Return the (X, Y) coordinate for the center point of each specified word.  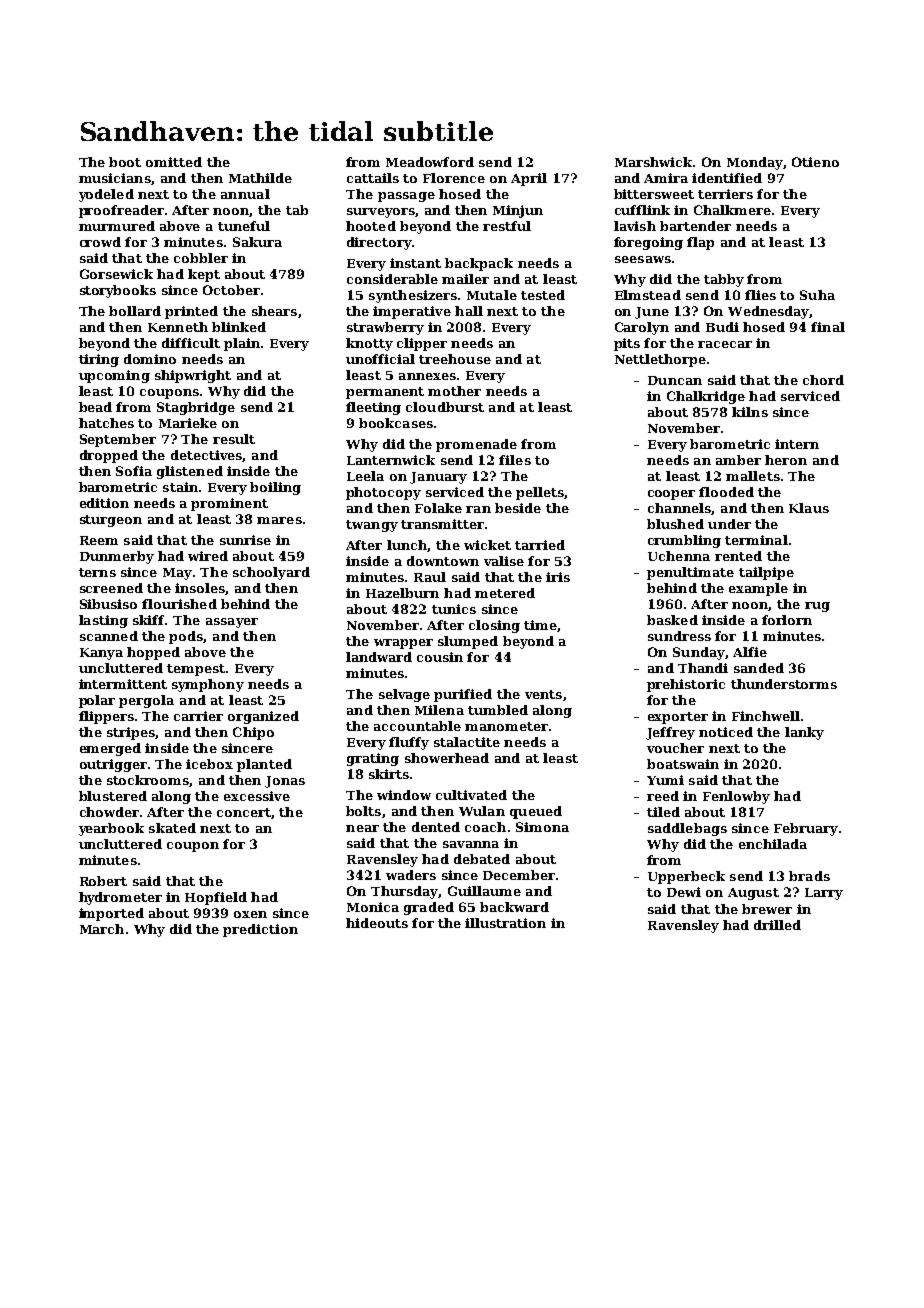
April (529, 179)
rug (817, 607)
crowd (100, 242)
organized (263, 717)
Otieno (815, 162)
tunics (454, 609)
